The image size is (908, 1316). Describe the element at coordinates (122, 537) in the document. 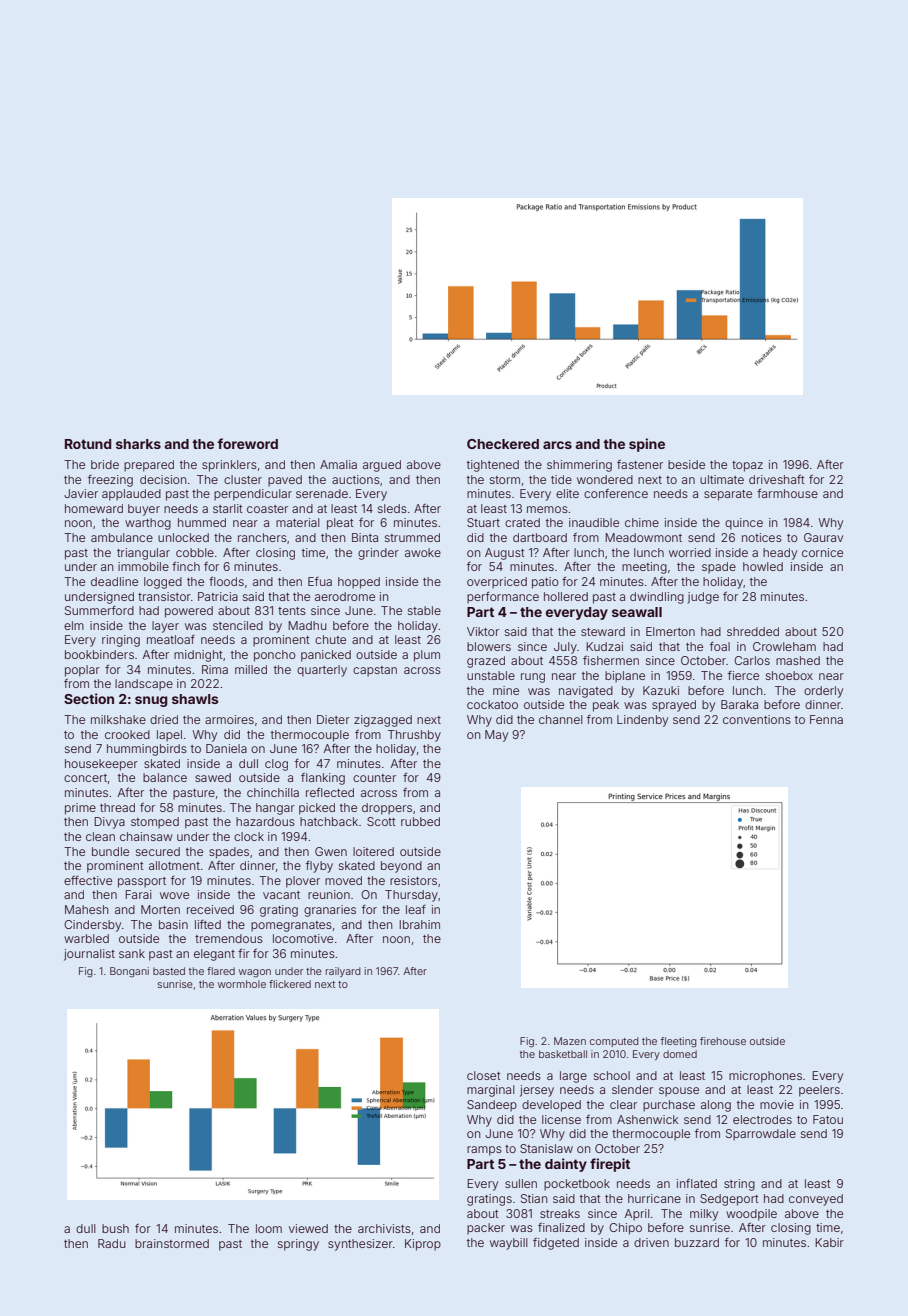

I see `ambulance` at that location.
